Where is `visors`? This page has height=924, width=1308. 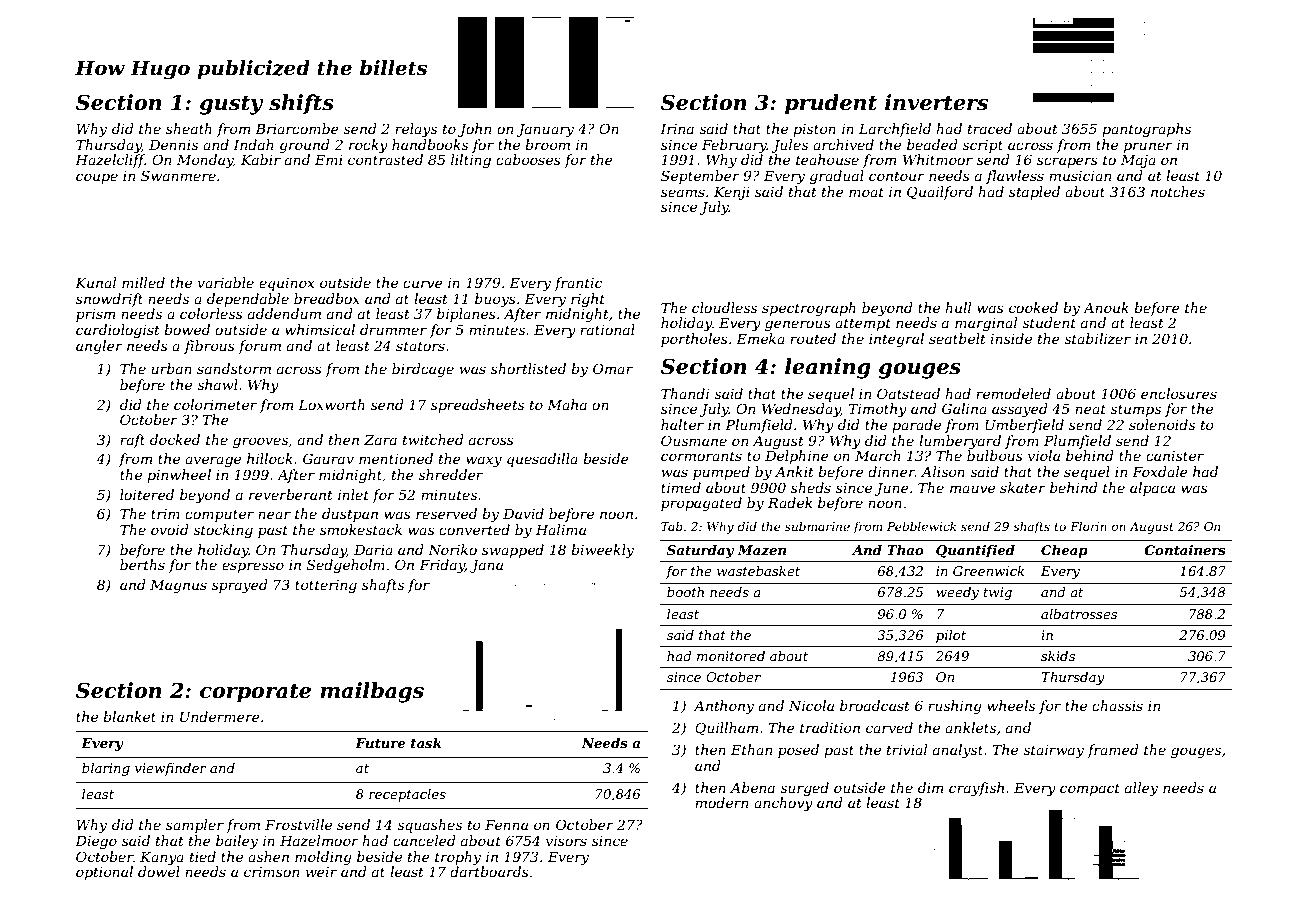 visors is located at coordinates (566, 841).
